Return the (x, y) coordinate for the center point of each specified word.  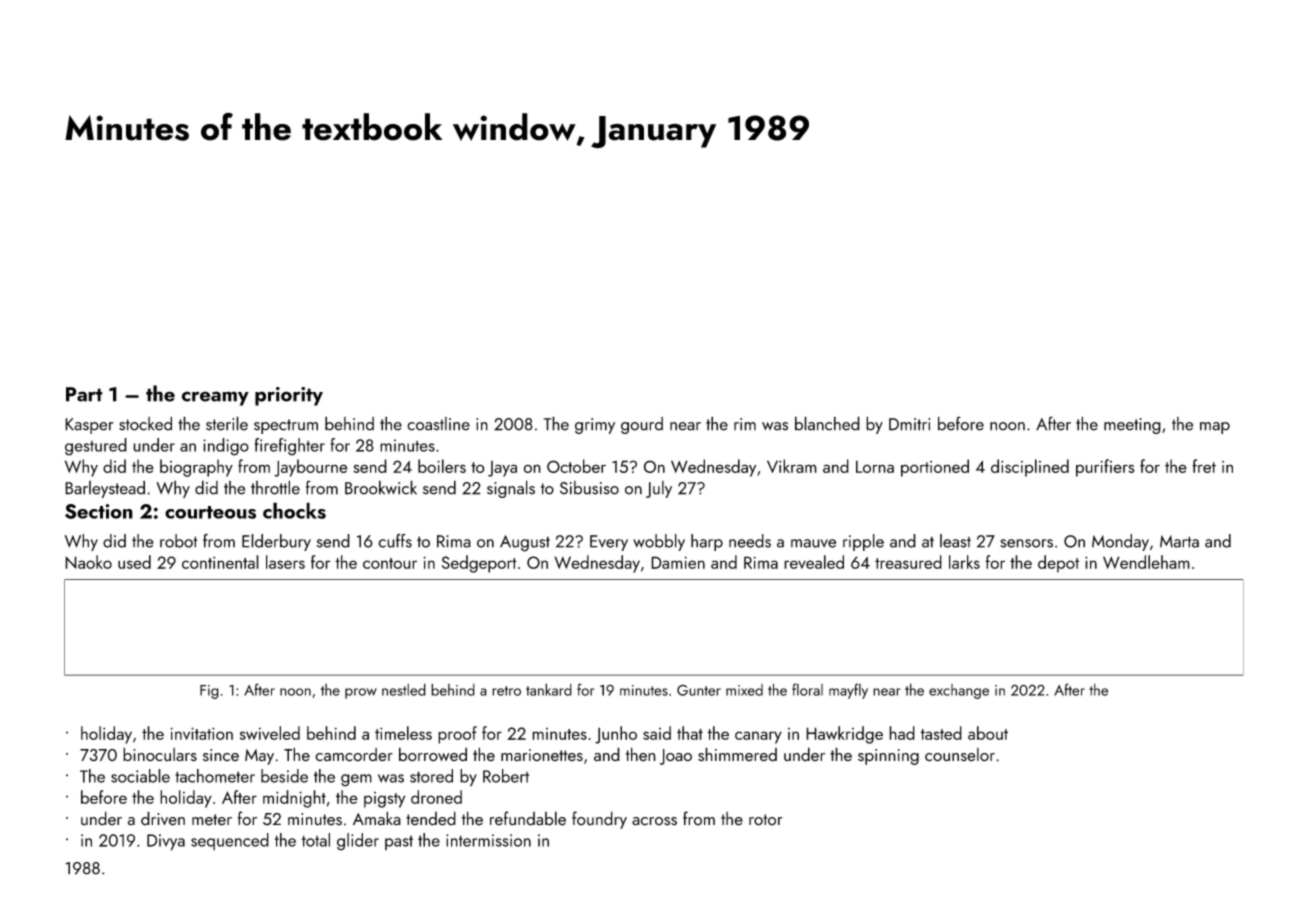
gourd (642, 425)
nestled (404, 689)
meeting (1132, 426)
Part (84, 394)
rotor (766, 820)
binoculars (160, 754)
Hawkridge (844, 735)
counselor (960, 755)
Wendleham (1146, 562)
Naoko (88, 562)
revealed (814, 562)
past (399, 843)
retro (506, 691)
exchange (959, 691)
